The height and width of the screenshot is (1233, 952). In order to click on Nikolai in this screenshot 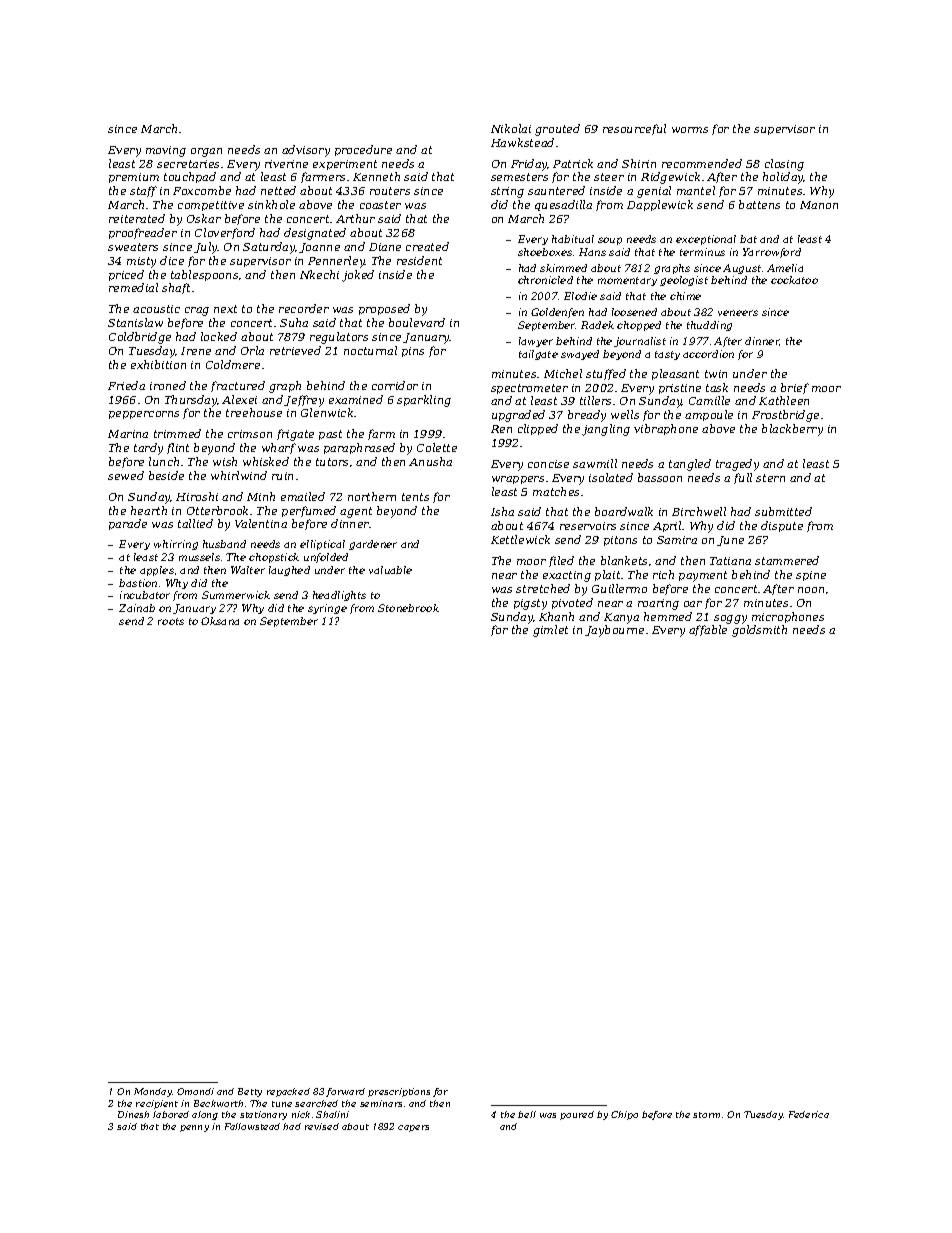, I will do `click(511, 128)`.
